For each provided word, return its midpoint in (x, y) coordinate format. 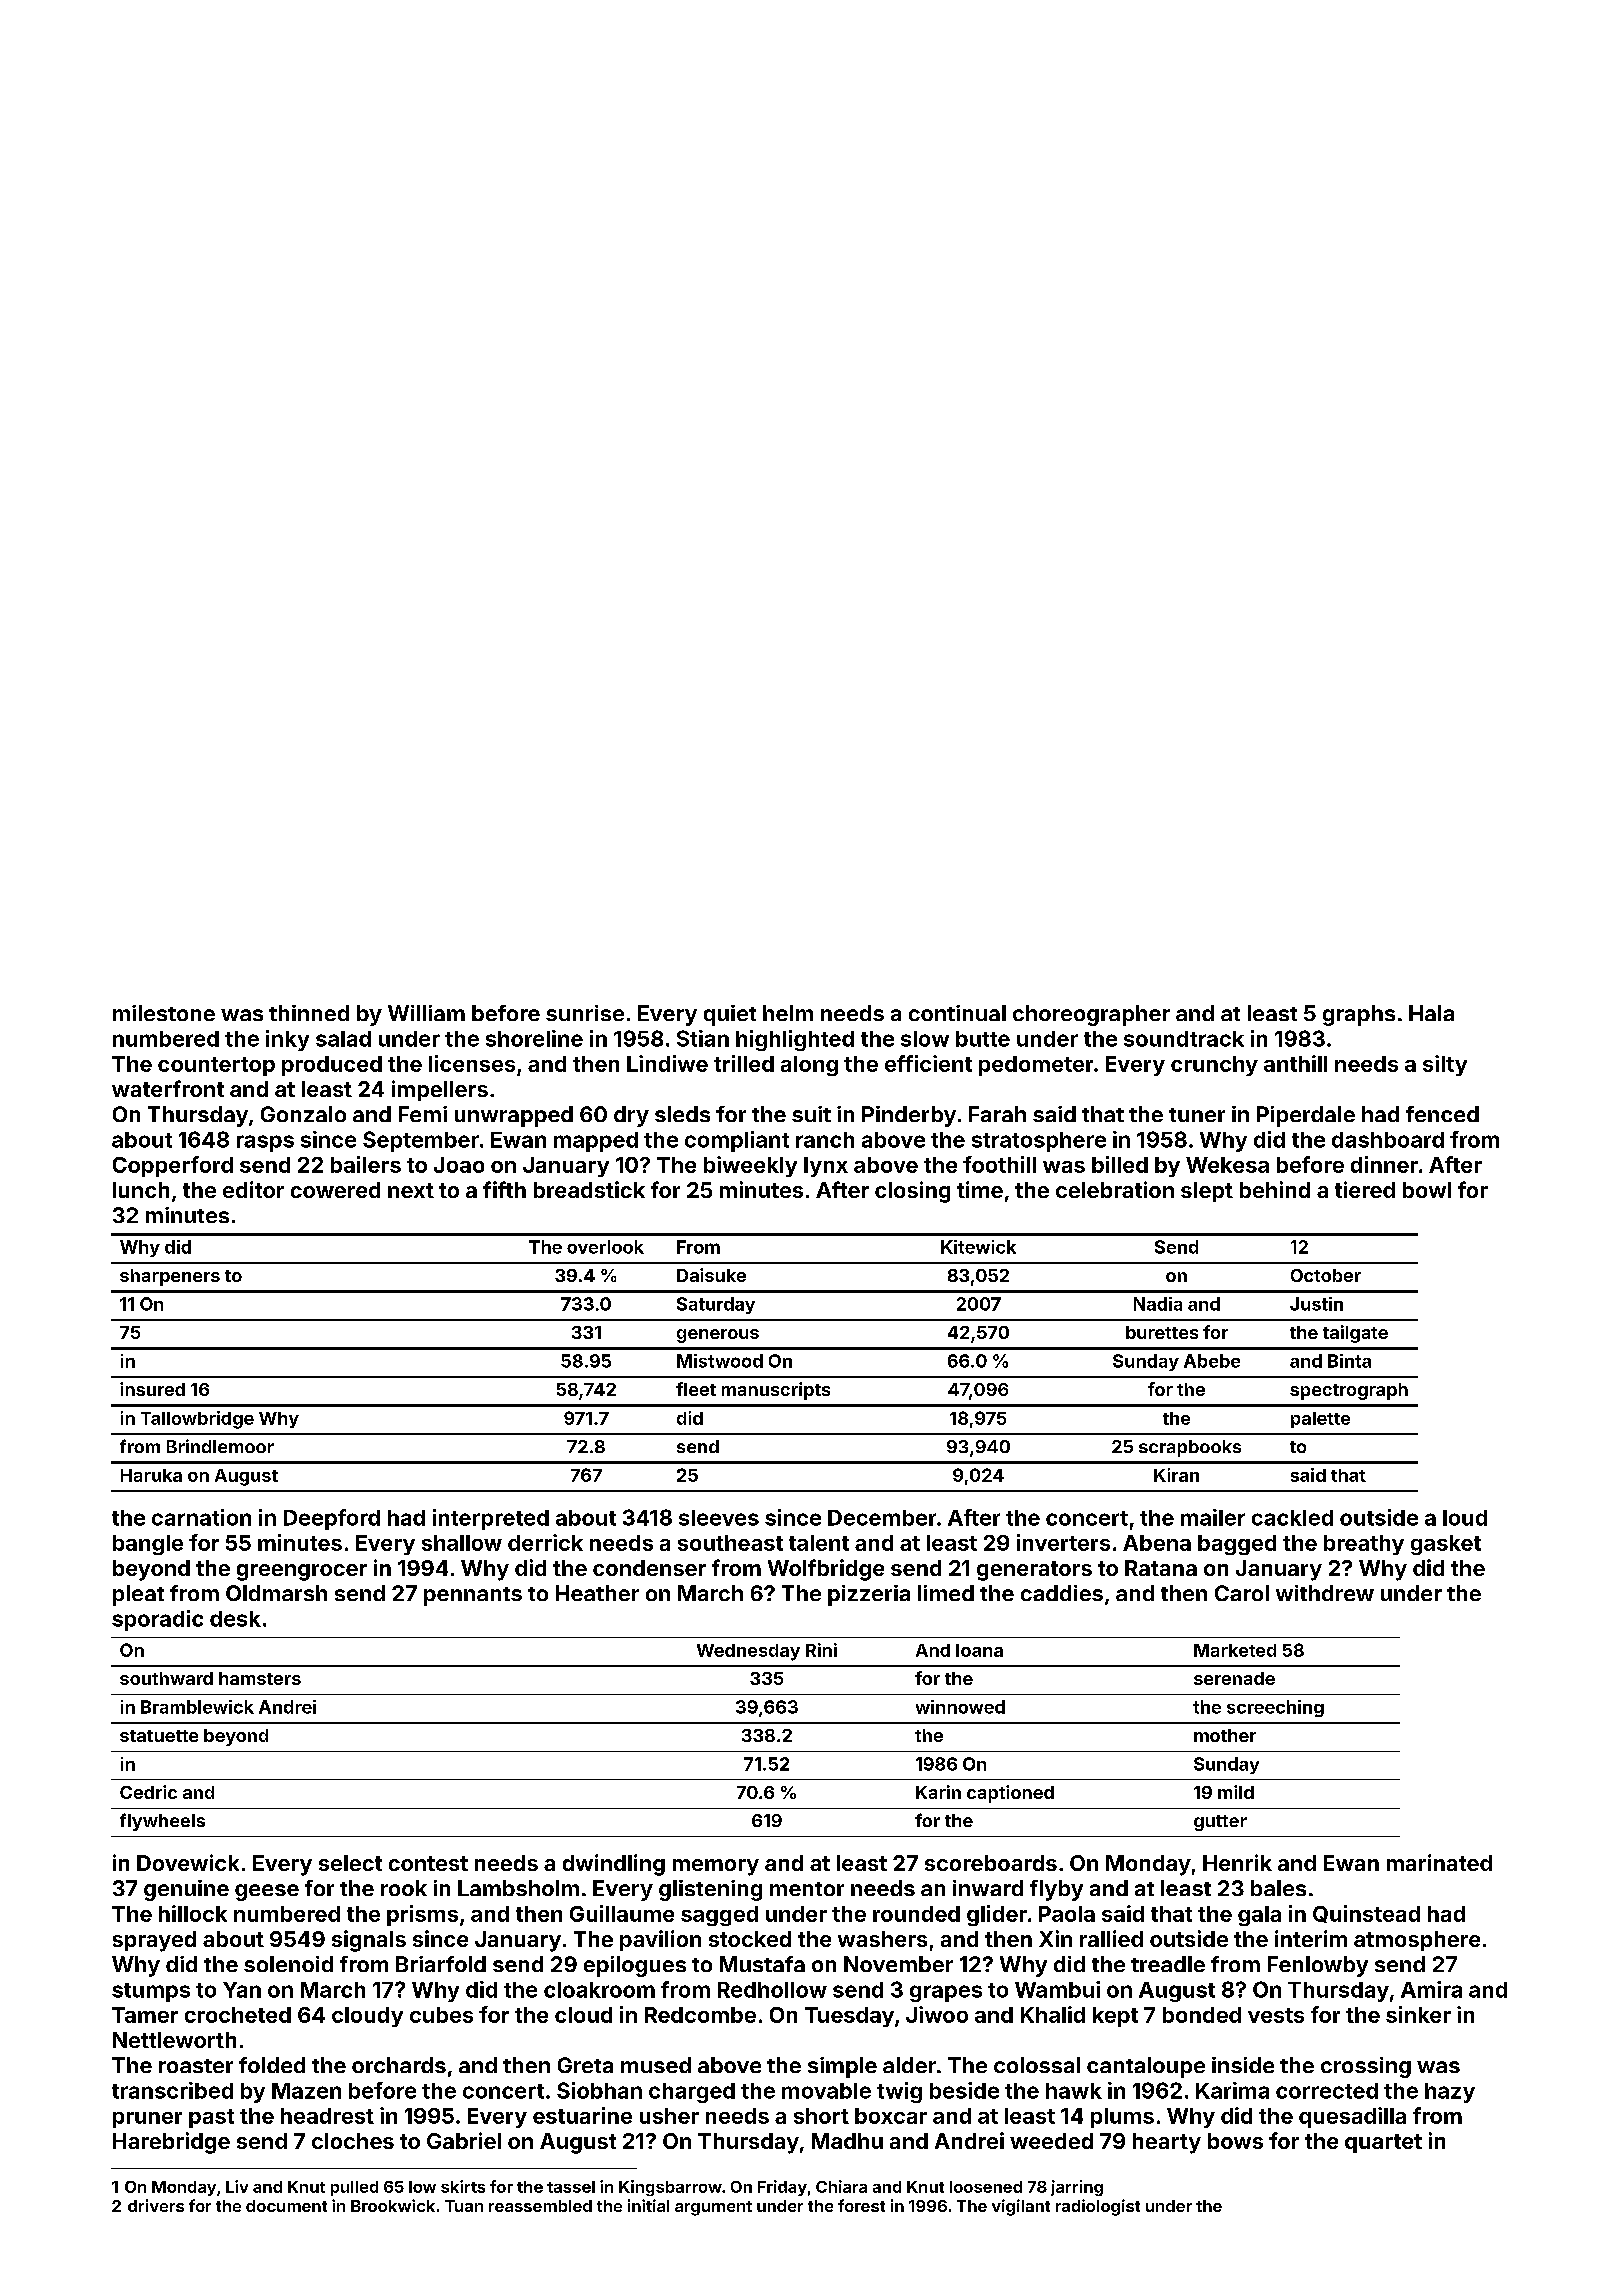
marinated (1439, 1862)
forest (861, 2205)
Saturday (716, 1305)
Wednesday (748, 1652)
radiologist (1098, 2207)
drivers (156, 2205)
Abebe (1212, 1361)
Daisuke (711, 1275)
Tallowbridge (197, 1420)
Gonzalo (303, 1114)
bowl (1427, 1190)
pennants (473, 1596)
